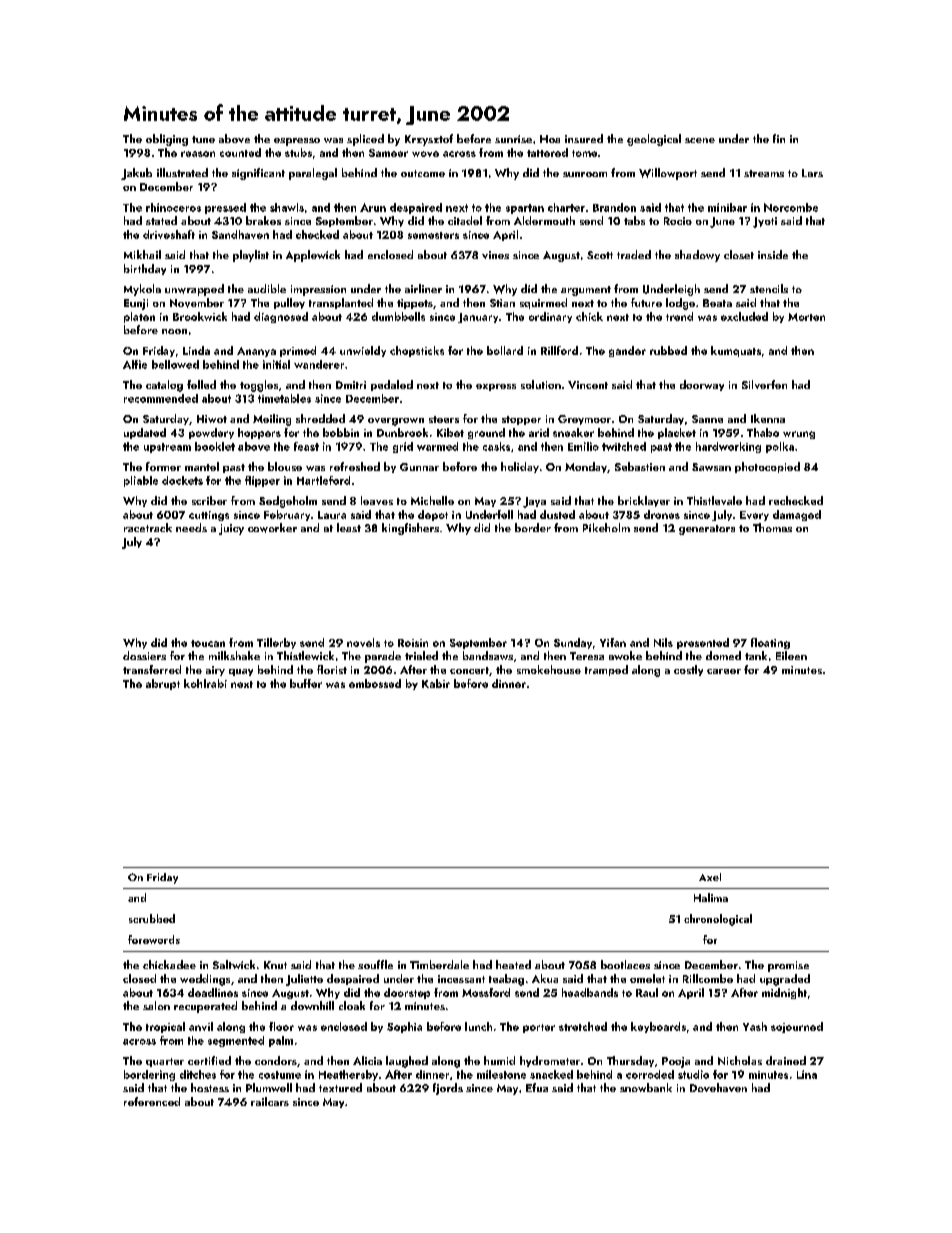 The width and height of the image is (952, 1233). Describe the element at coordinates (797, 1027) in the image. I see `sojourned` at that location.
